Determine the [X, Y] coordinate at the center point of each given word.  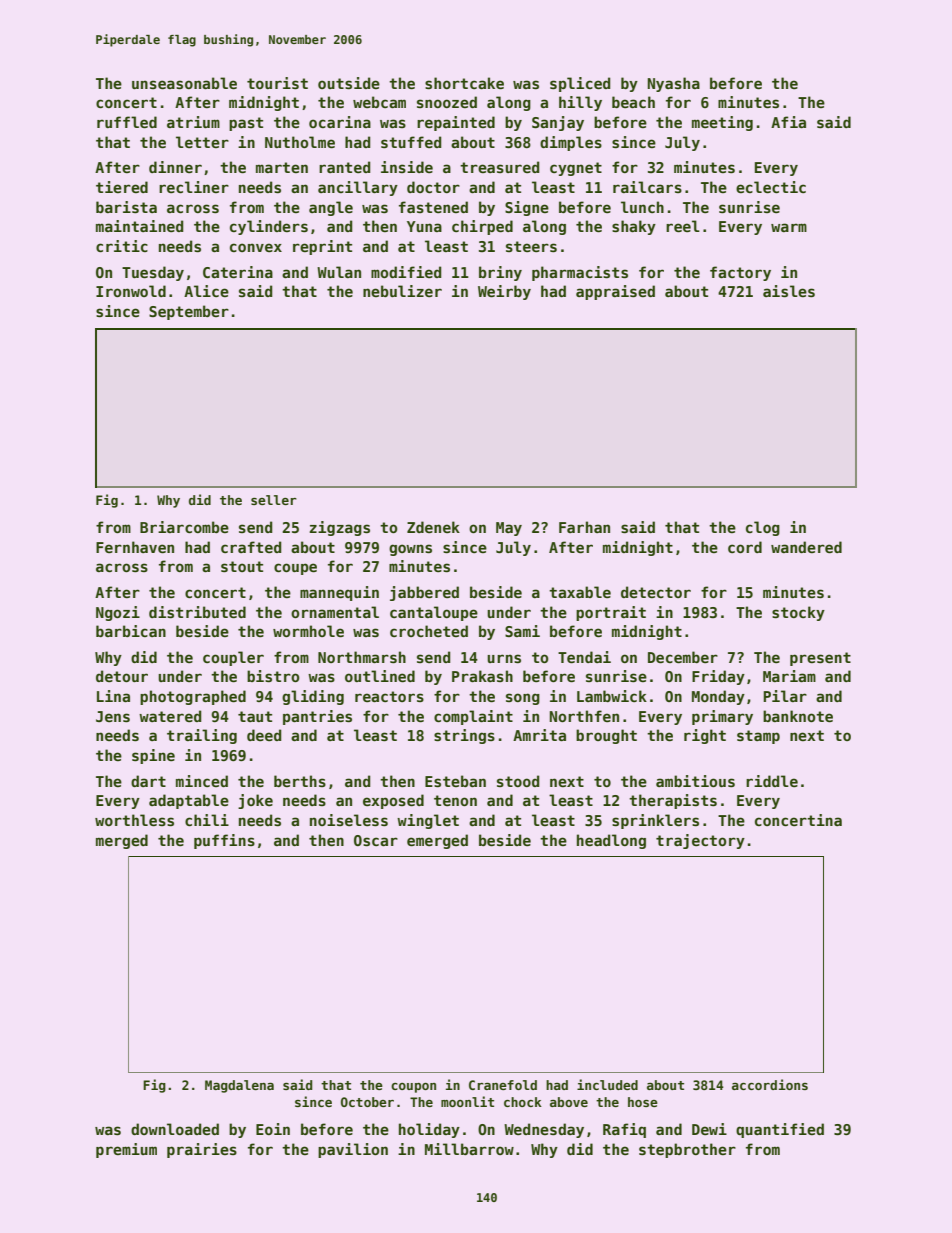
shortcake [464, 83]
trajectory [700, 841]
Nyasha [674, 84]
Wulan [339, 272]
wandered [806, 547]
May [509, 529]
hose [643, 1102]
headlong [611, 841]
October [367, 1102]
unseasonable [184, 83]
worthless [134, 820]
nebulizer [402, 291]
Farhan [584, 527]
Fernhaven [135, 547]
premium [126, 1150]
